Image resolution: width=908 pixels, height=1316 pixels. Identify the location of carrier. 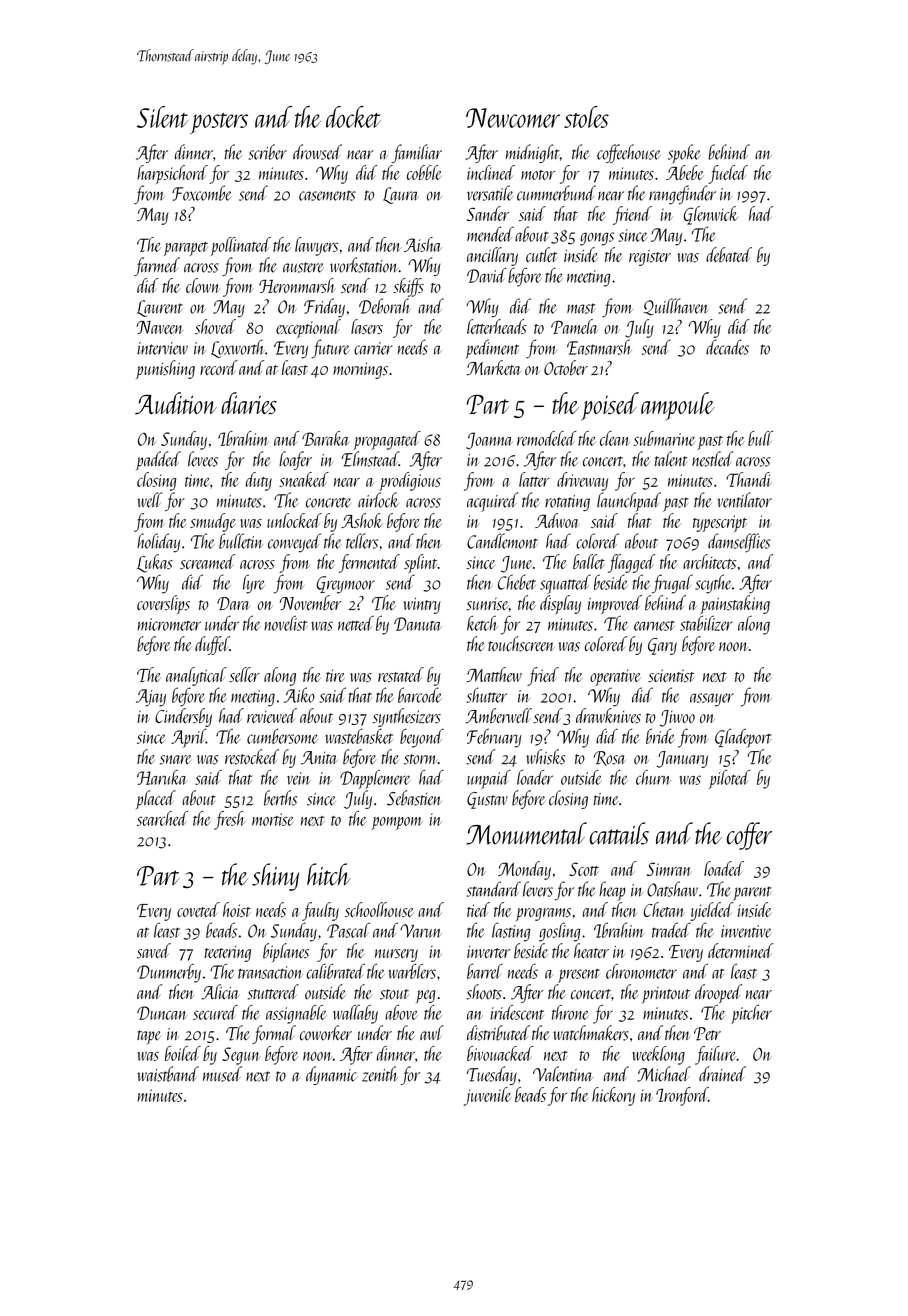
(373, 348).
